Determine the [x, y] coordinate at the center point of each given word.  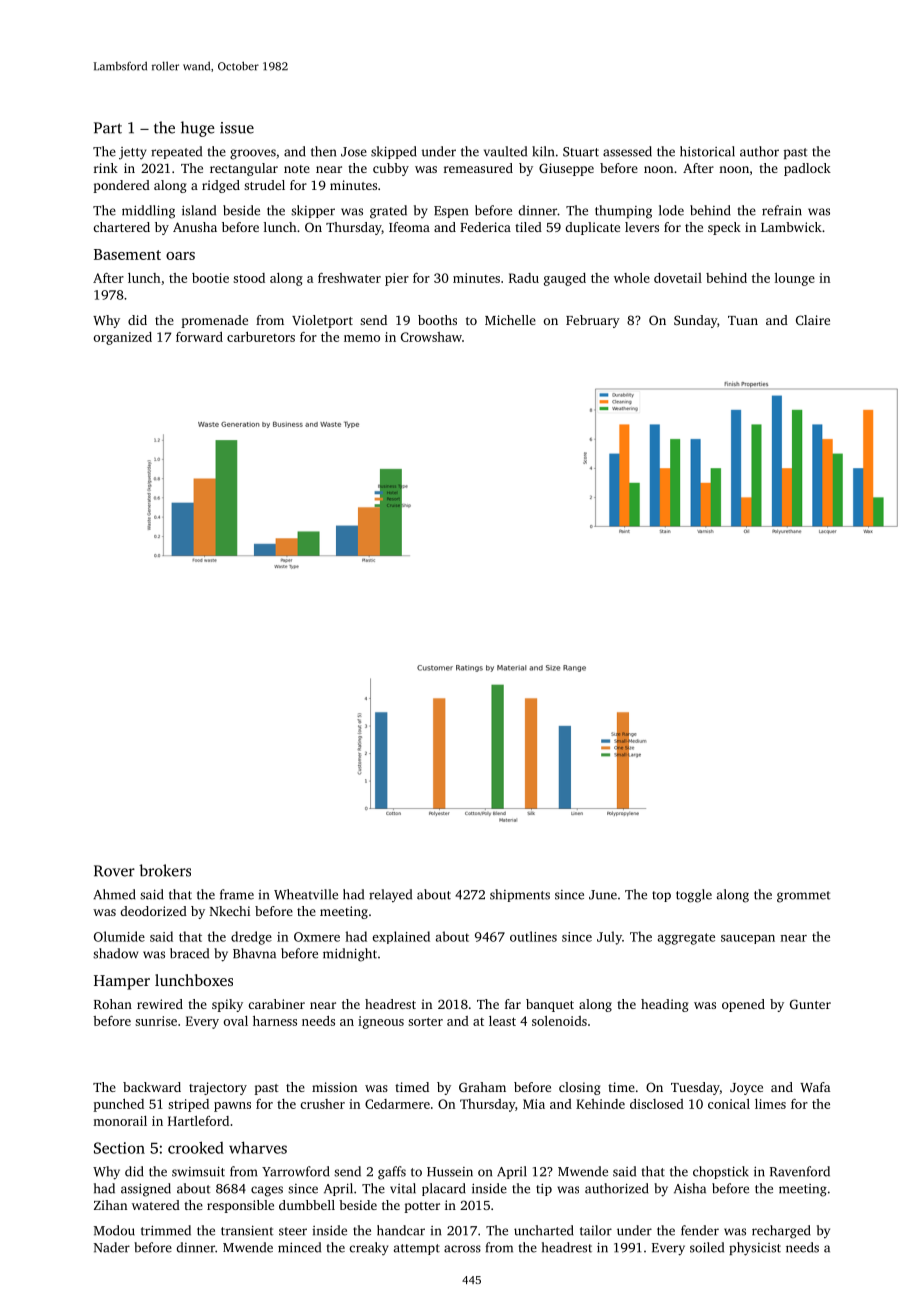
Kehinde [600, 1104]
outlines [533, 936]
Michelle [510, 320]
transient [247, 1230]
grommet [803, 897]
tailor [596, 1230]
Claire [813, 320]
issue [237, 128]
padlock [807, 169]
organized [122, 338]
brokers [165, 870]
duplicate [593, 228]
